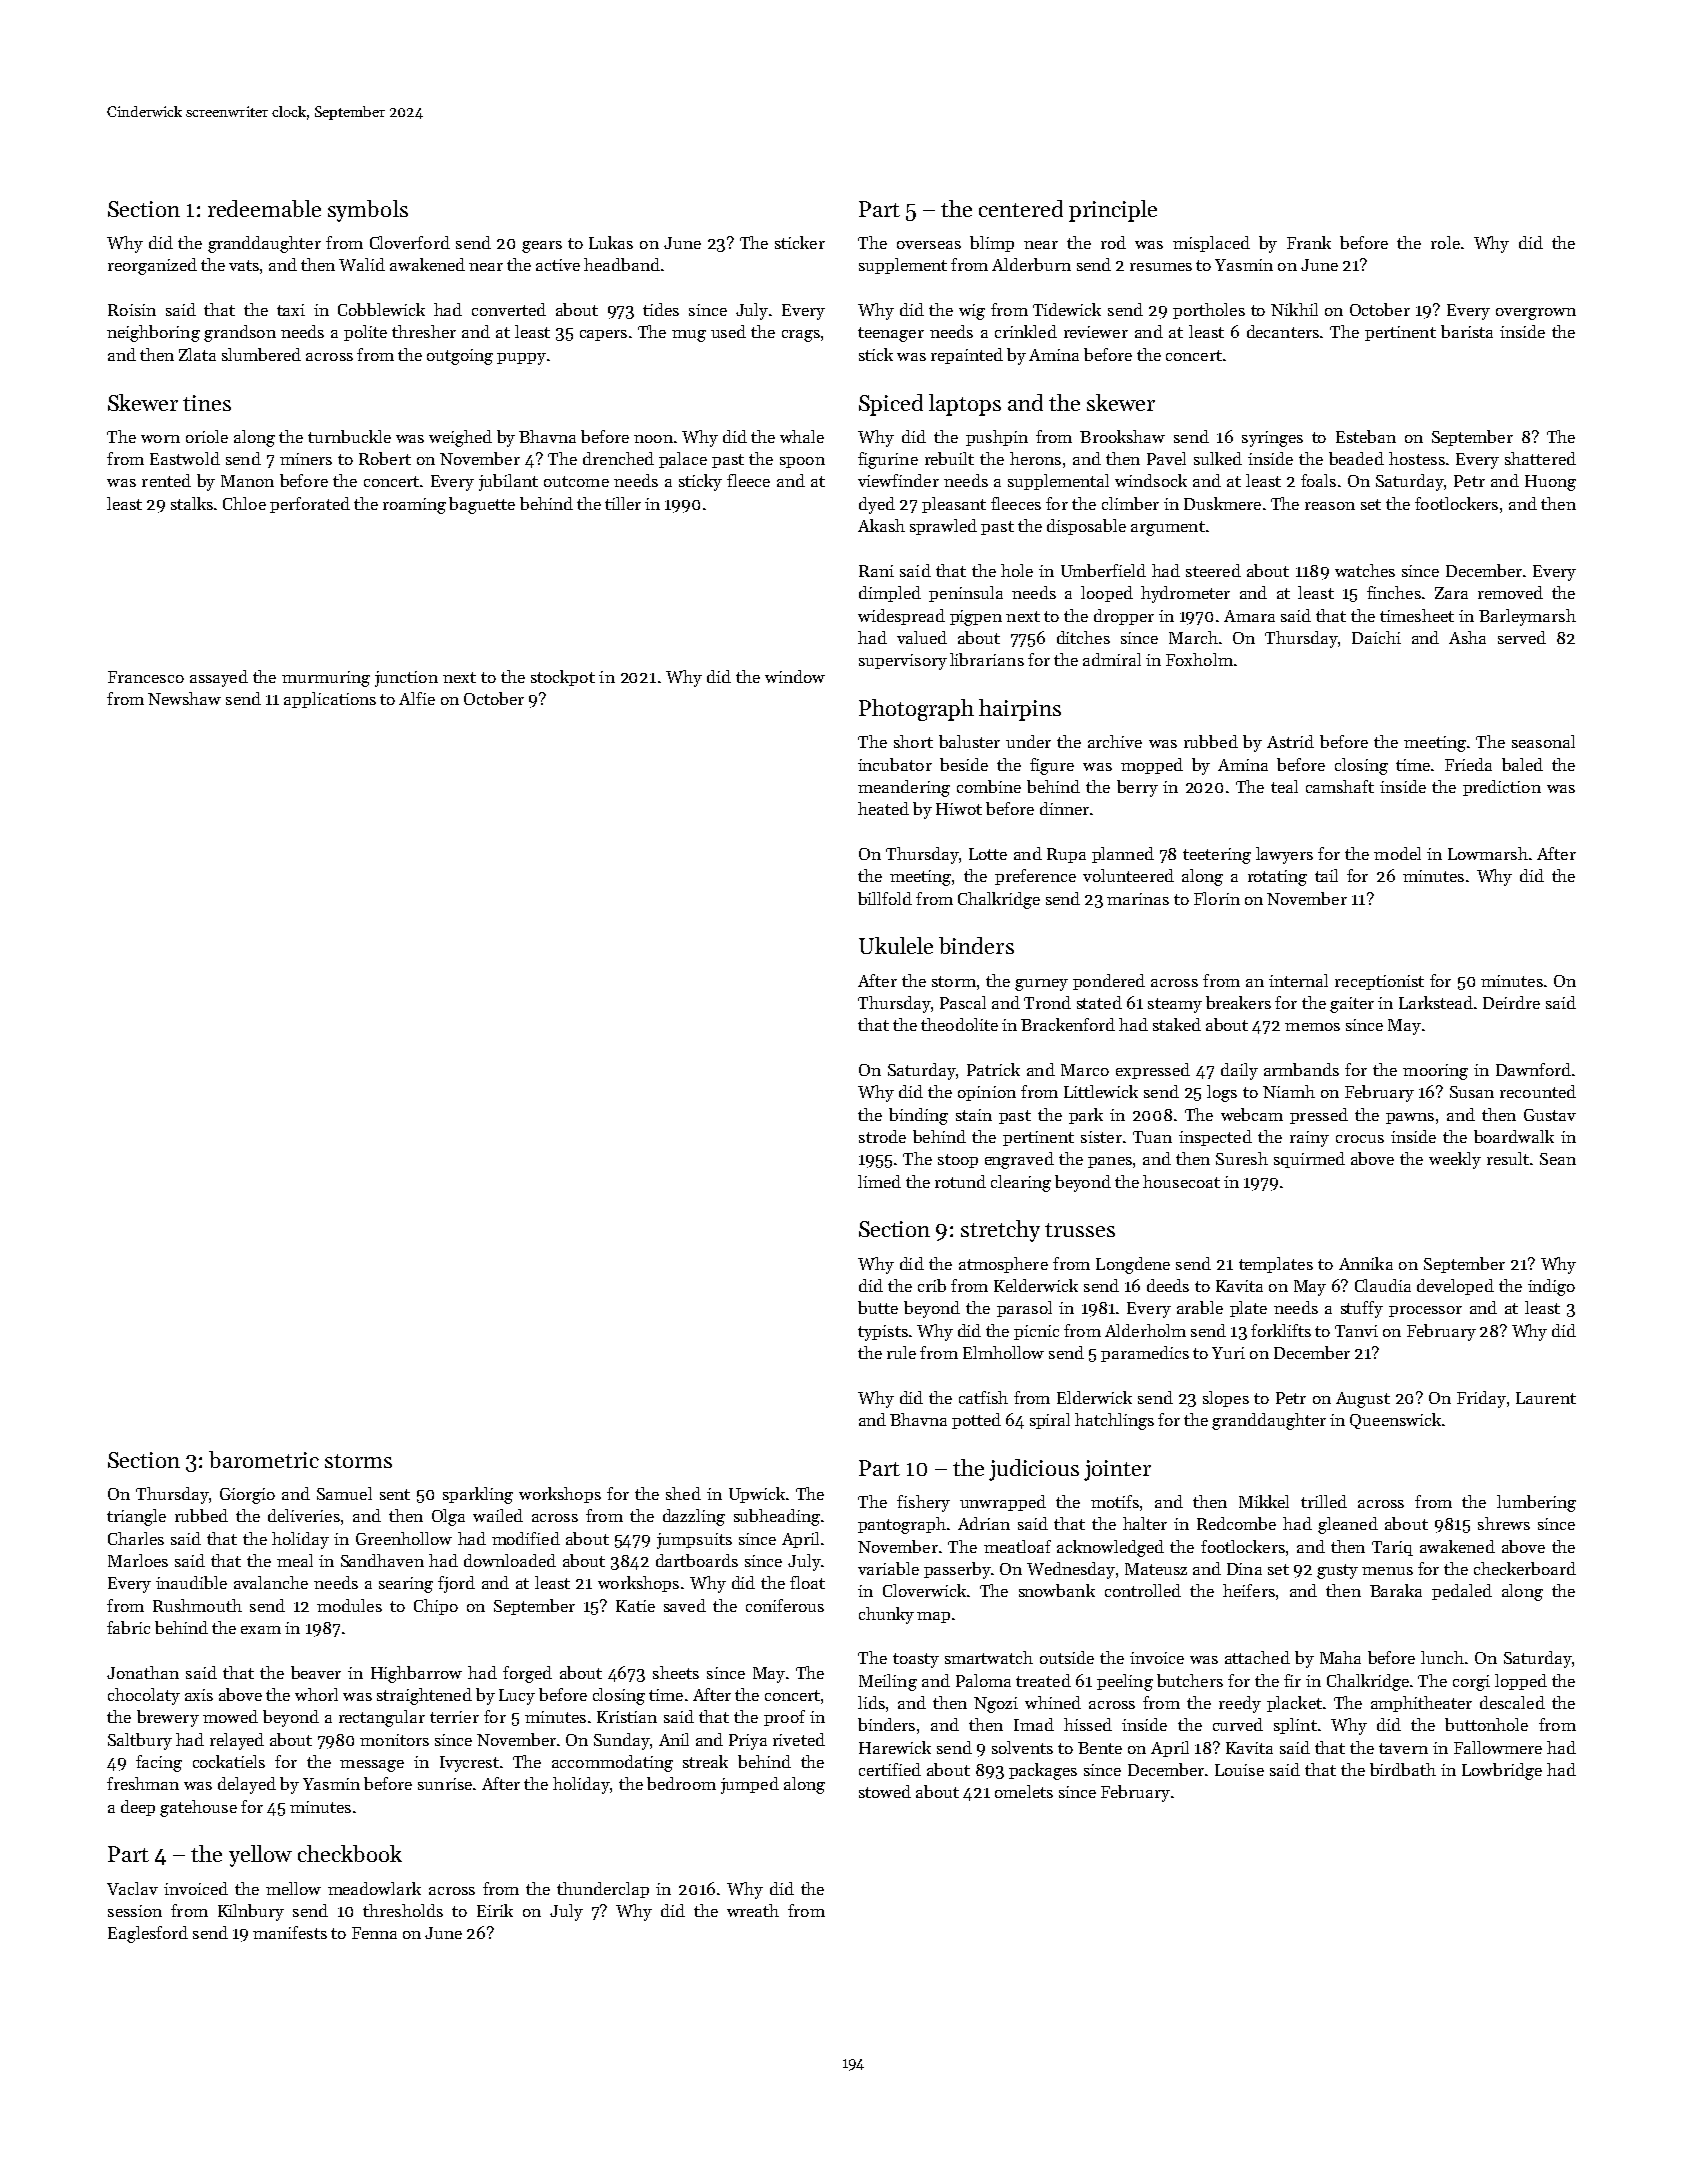  Describe the element at coordinates (148, 1934) in the screenshot. I see `Eaglesford` at that location.
